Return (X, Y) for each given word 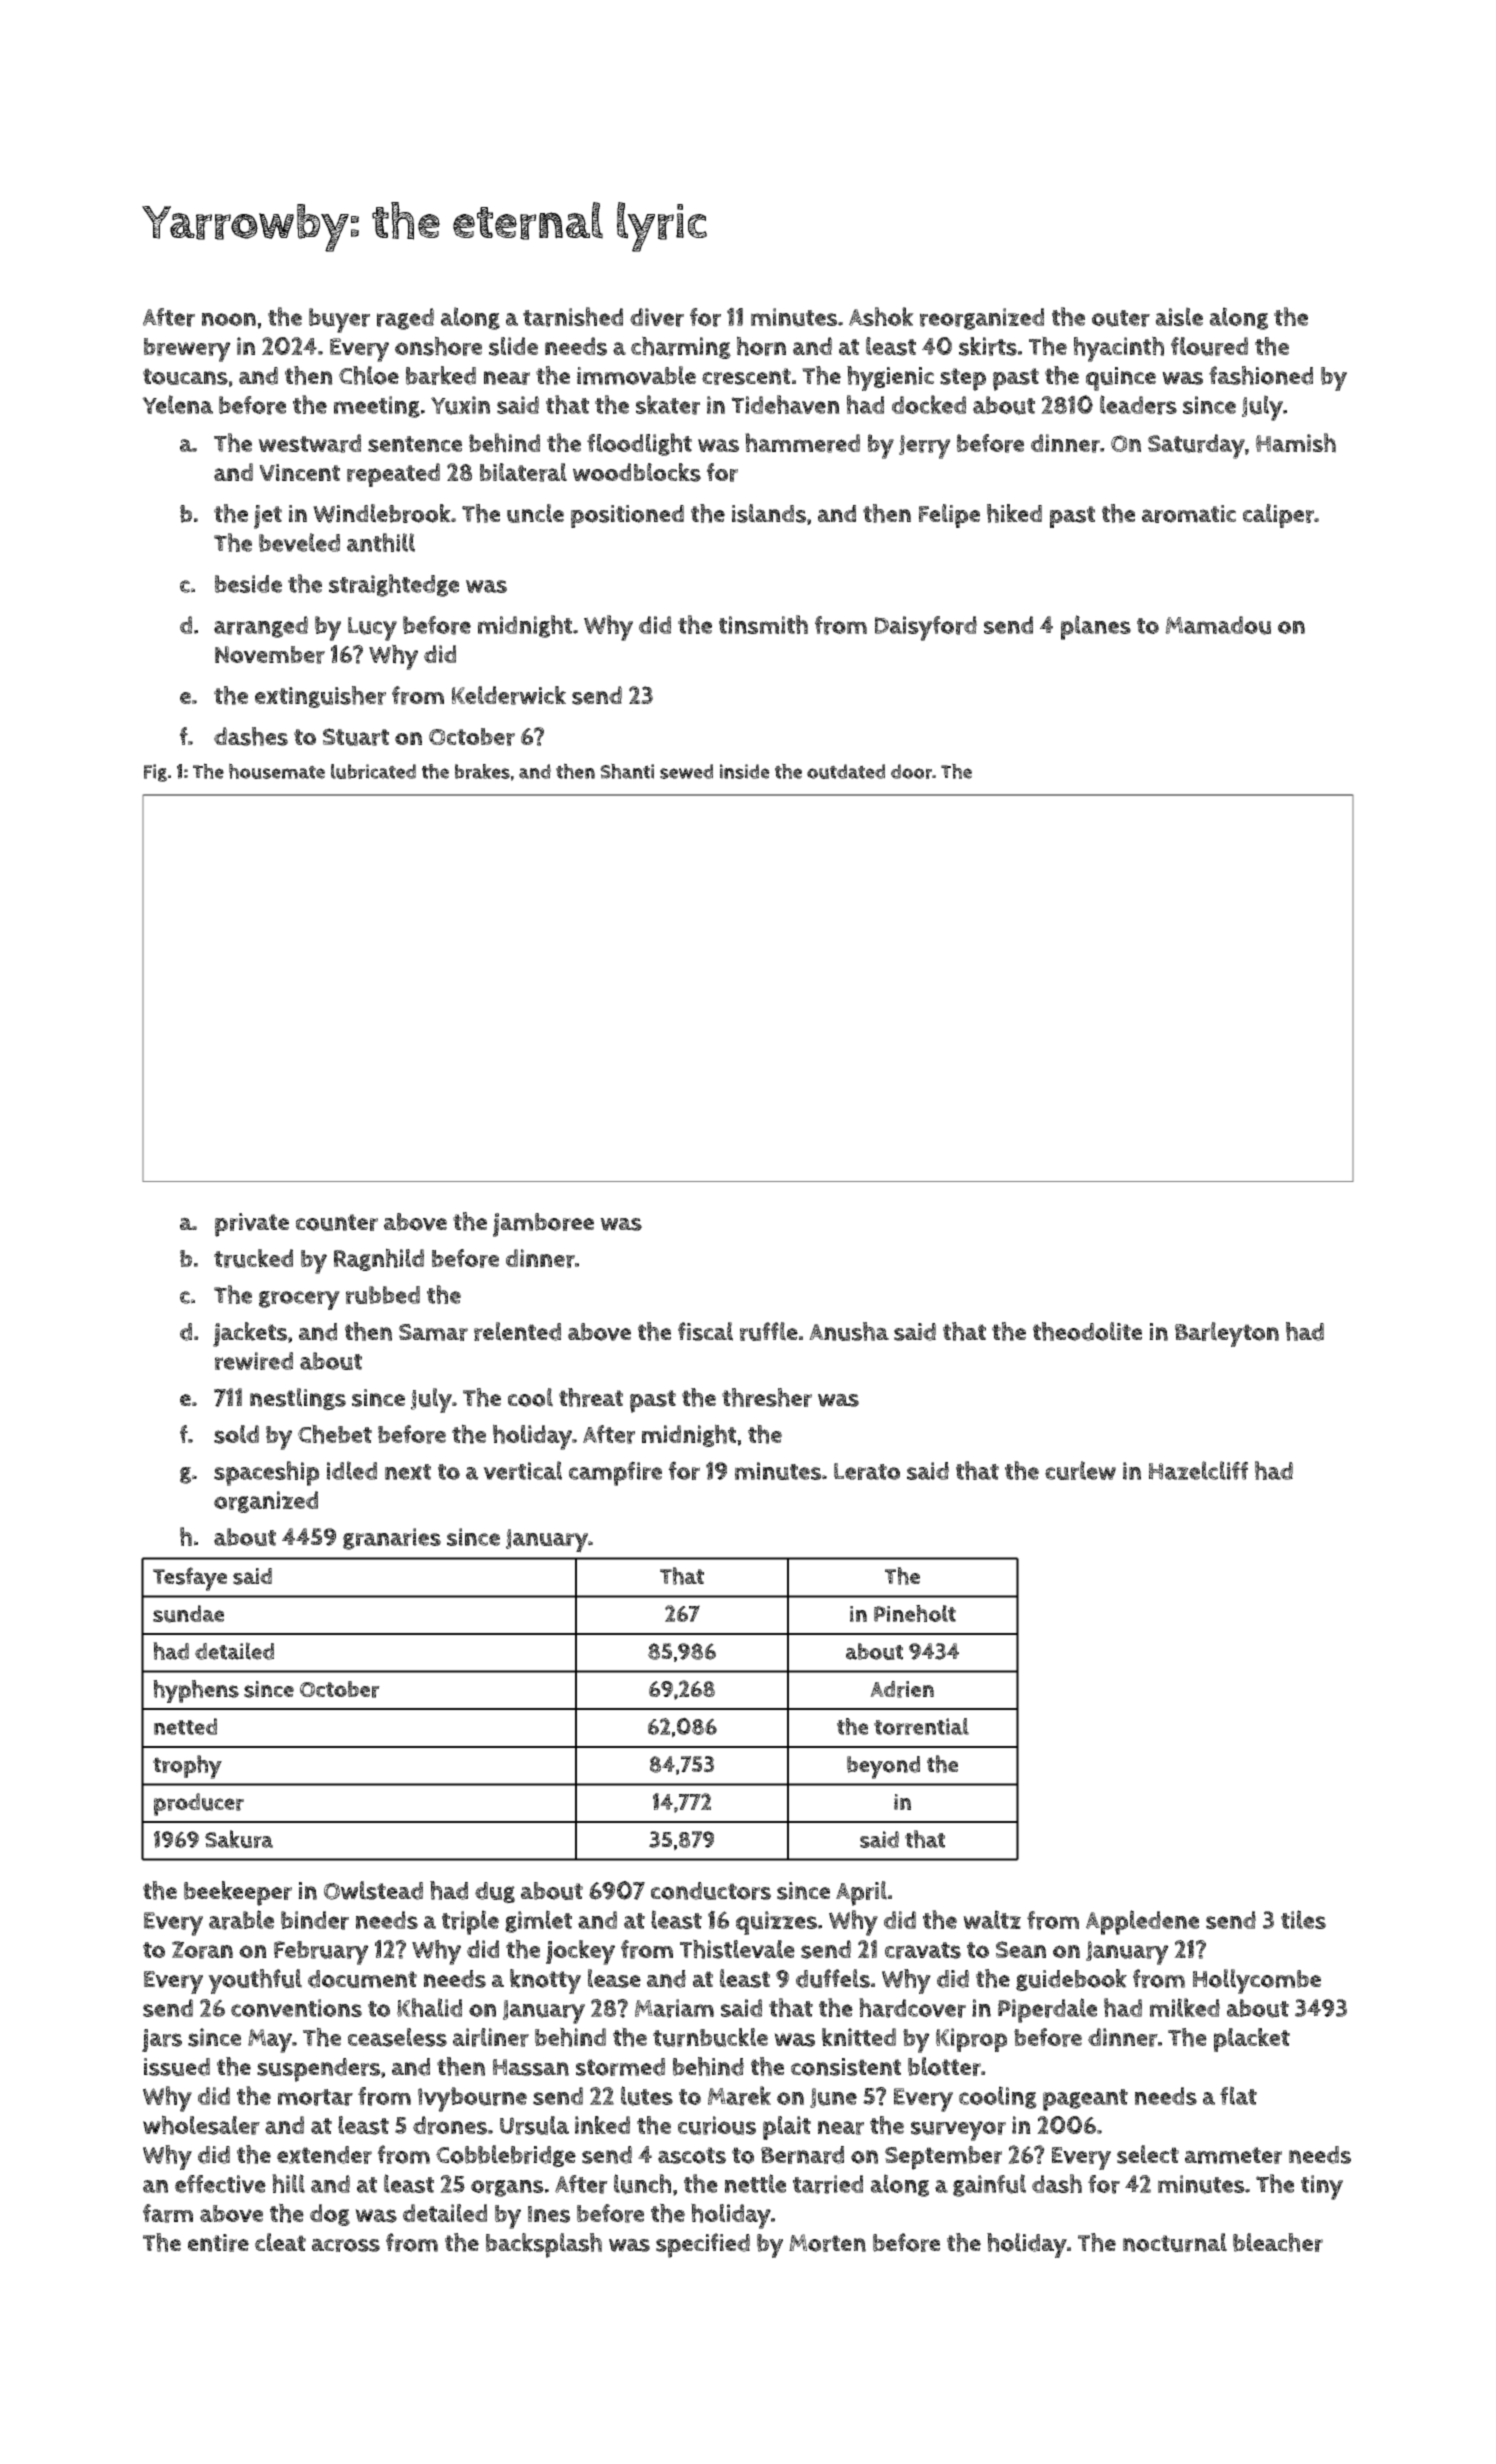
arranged (261, 627)
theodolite (1087, 1331)
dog (330, 2215)
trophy (187, 1767)
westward (309, 443)
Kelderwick (509, 695)
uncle (535, 513)
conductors (711, 1891)
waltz (992, 1919)
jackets (250, 1334)
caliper (1278, 516)
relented (517, 1331)
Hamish (1296, 443)
